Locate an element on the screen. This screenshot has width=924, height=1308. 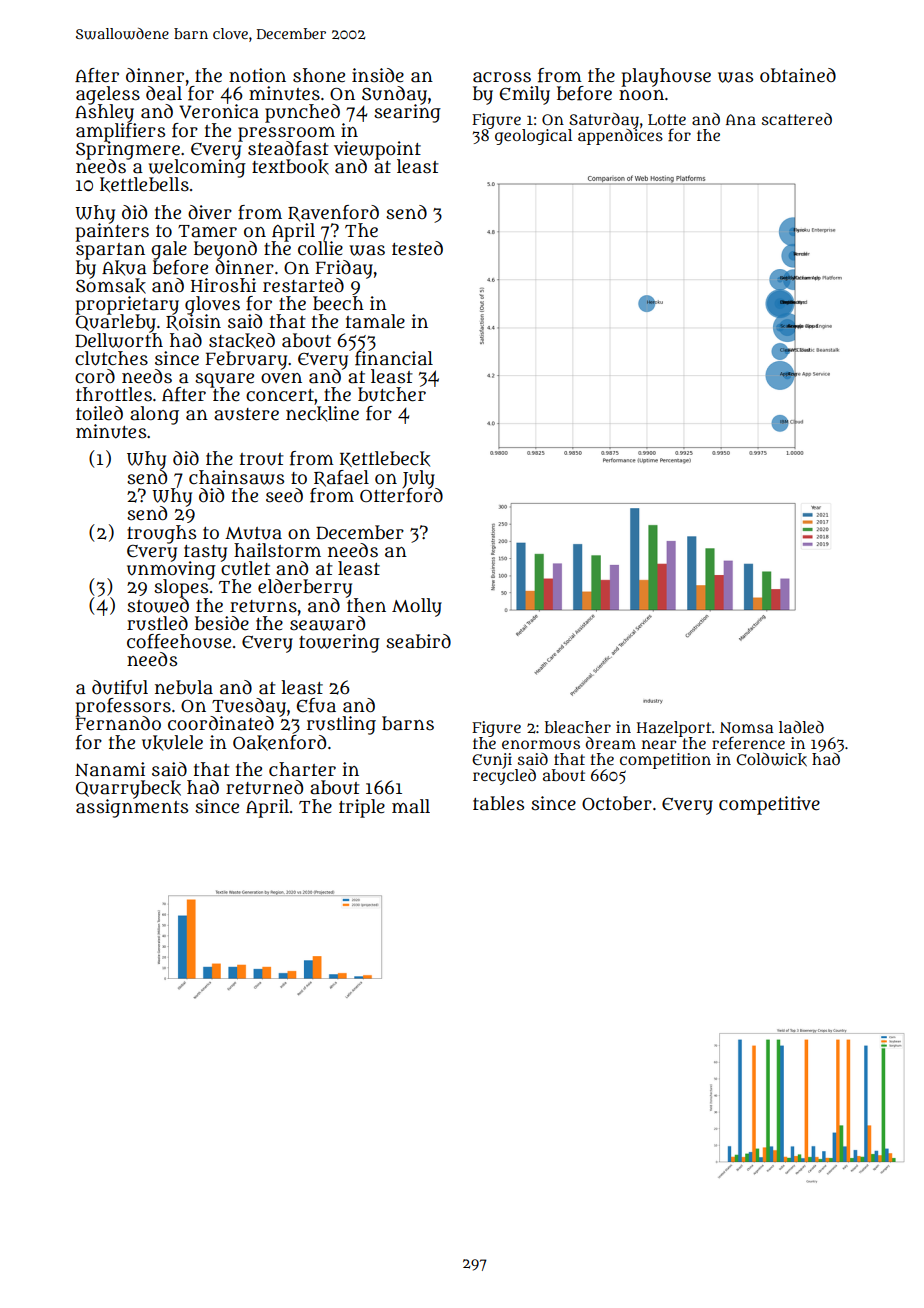
rustled is located at coordinates (157, 623).
